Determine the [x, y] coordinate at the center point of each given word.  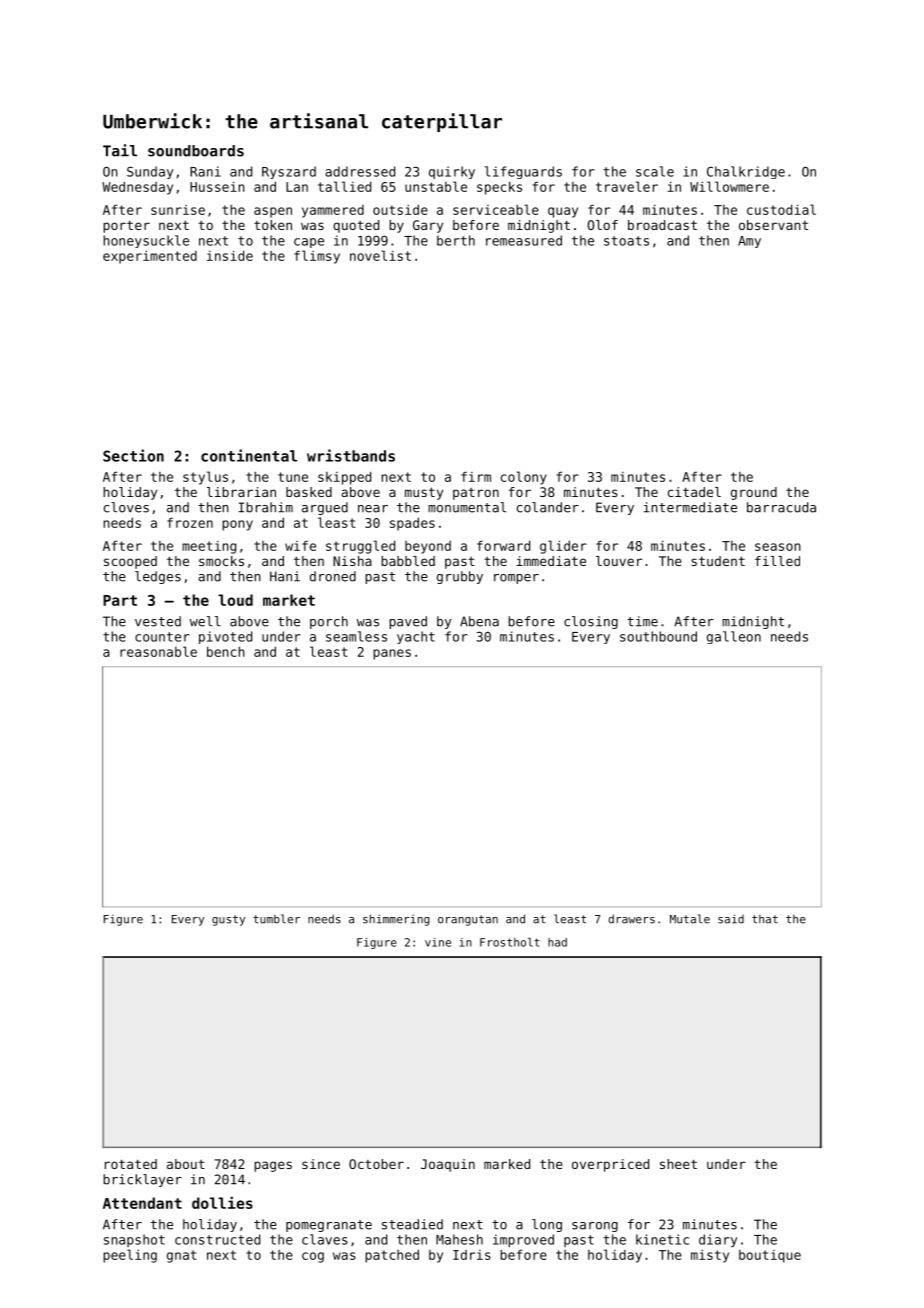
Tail [120, 150]
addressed [360, 171]
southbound [658, 636]
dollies [222, 1202]
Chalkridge [746, 172]
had [557, 942]
